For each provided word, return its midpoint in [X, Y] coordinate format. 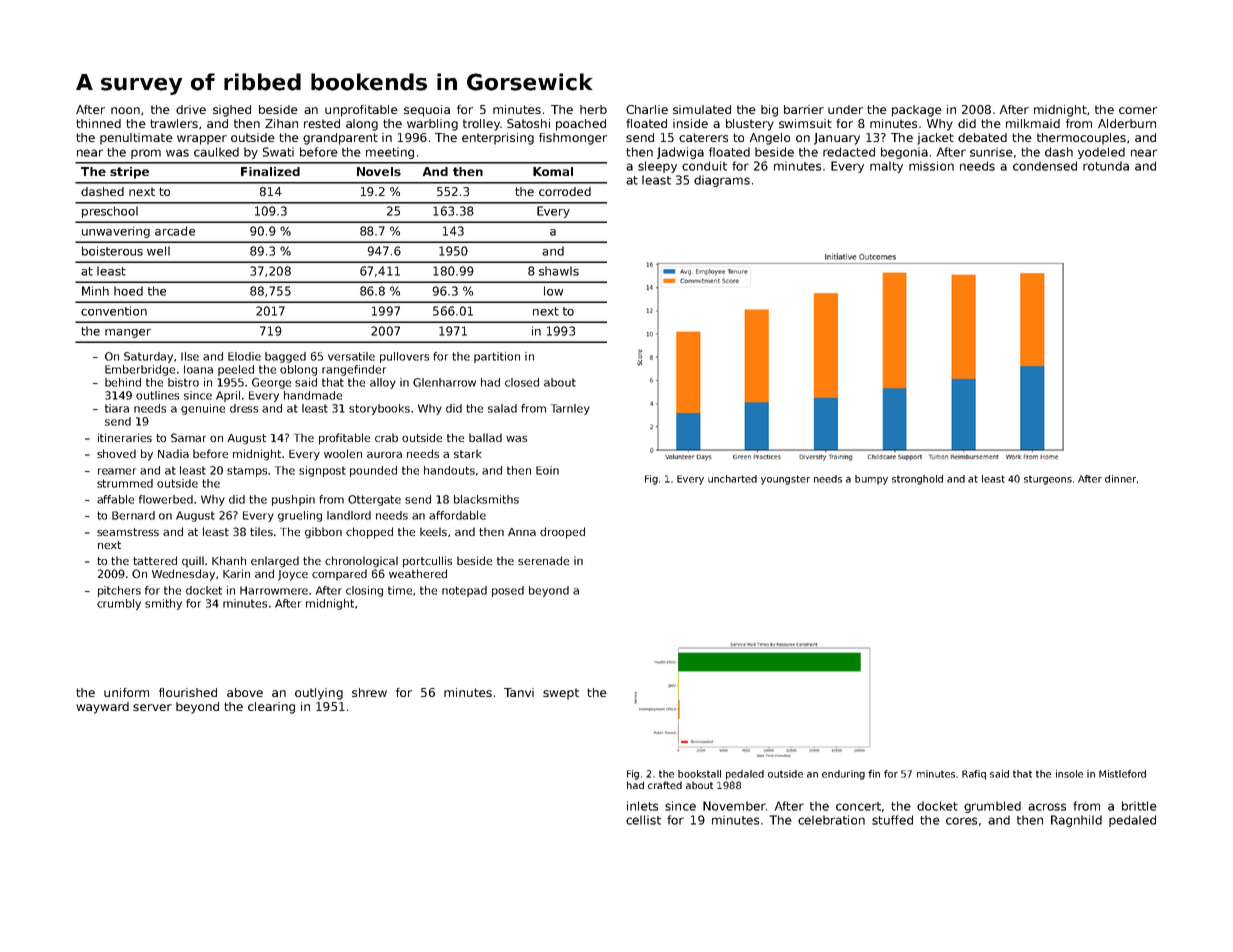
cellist [643, 820]
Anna [522, 532]
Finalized [270, 171]
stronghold [917, 480]
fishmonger [573, 139]
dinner [1120, 479]
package [917, 111]
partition [497, 357]
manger [128, 333]
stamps [247, 471]
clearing [271, 708]
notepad [464, 591]
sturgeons [1048, 480]
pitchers [119, 591]
